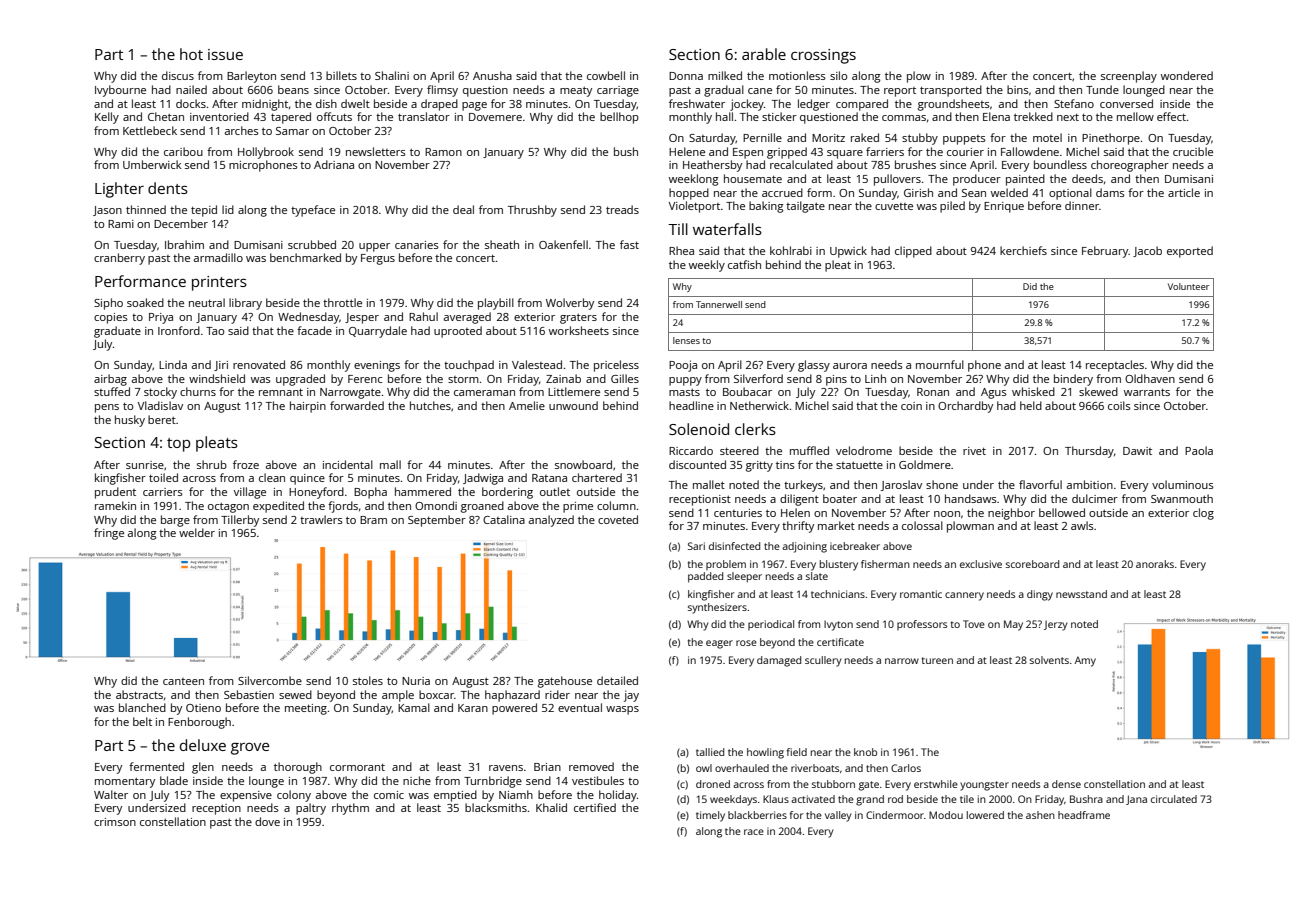  Describe the element at coordinates (311, 809) in the screenshot. I see `paltry` at that location.
